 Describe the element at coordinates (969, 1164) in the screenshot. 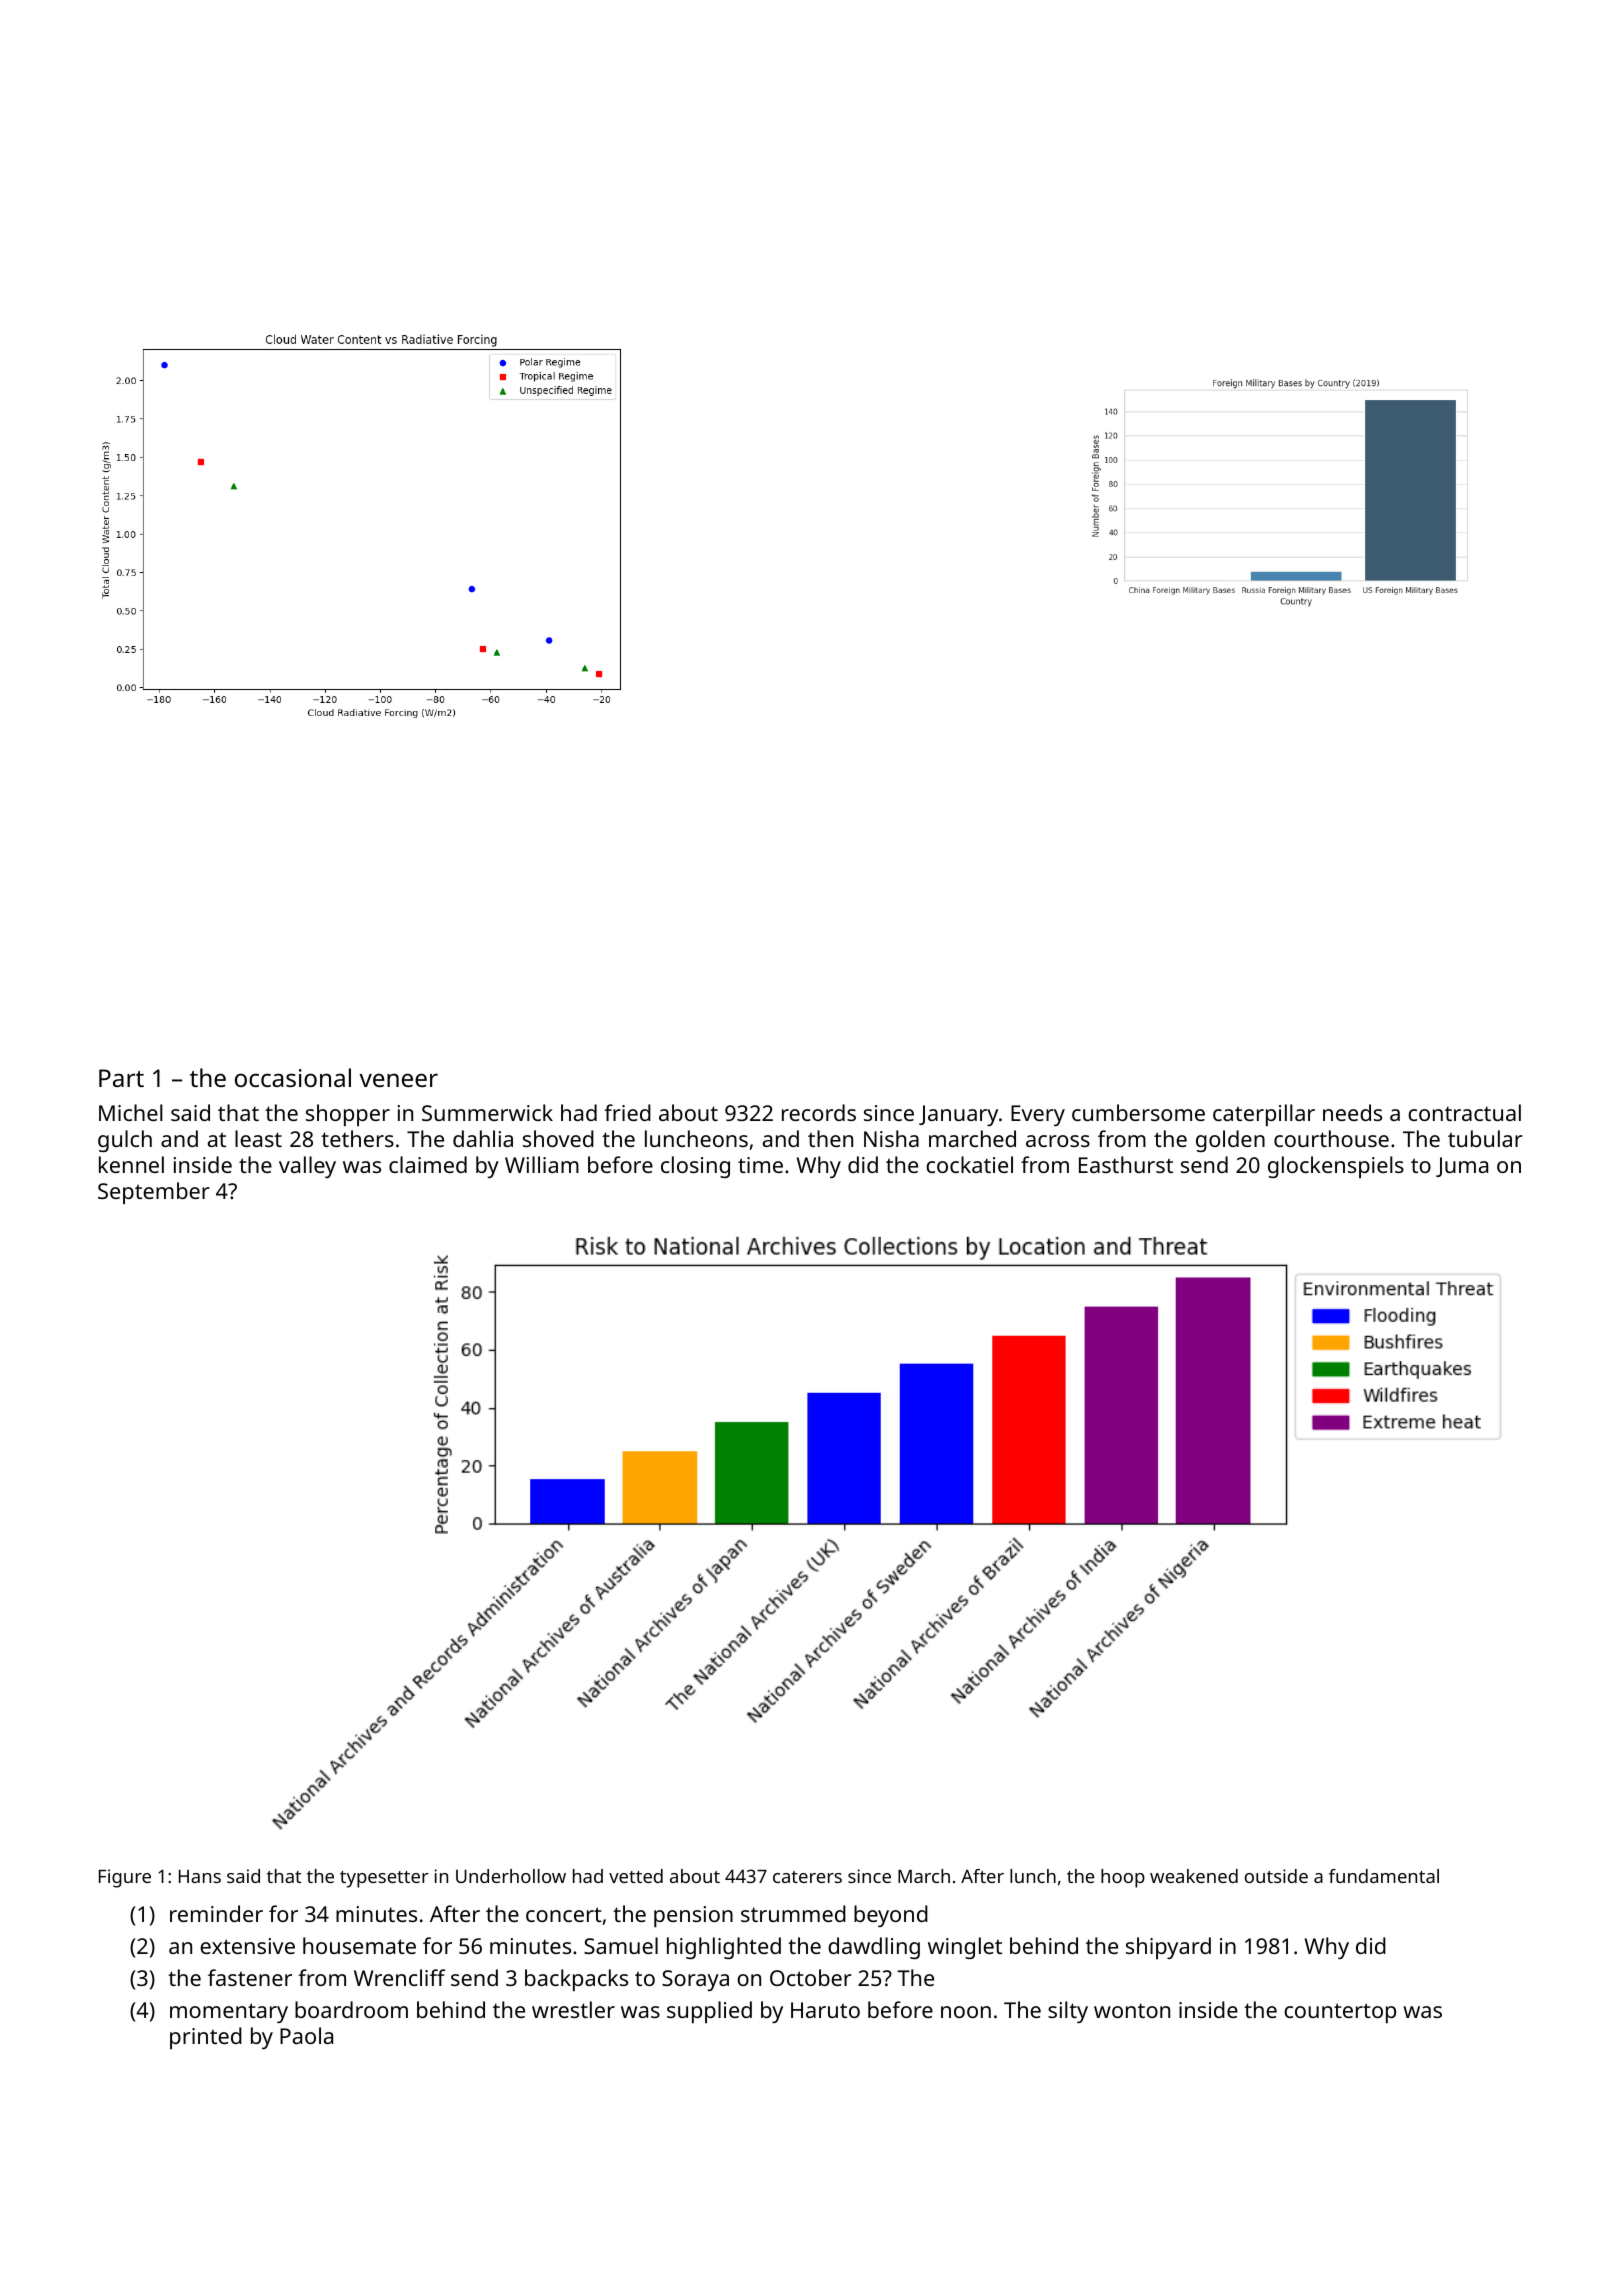

I see `cockatiel` at that location.
